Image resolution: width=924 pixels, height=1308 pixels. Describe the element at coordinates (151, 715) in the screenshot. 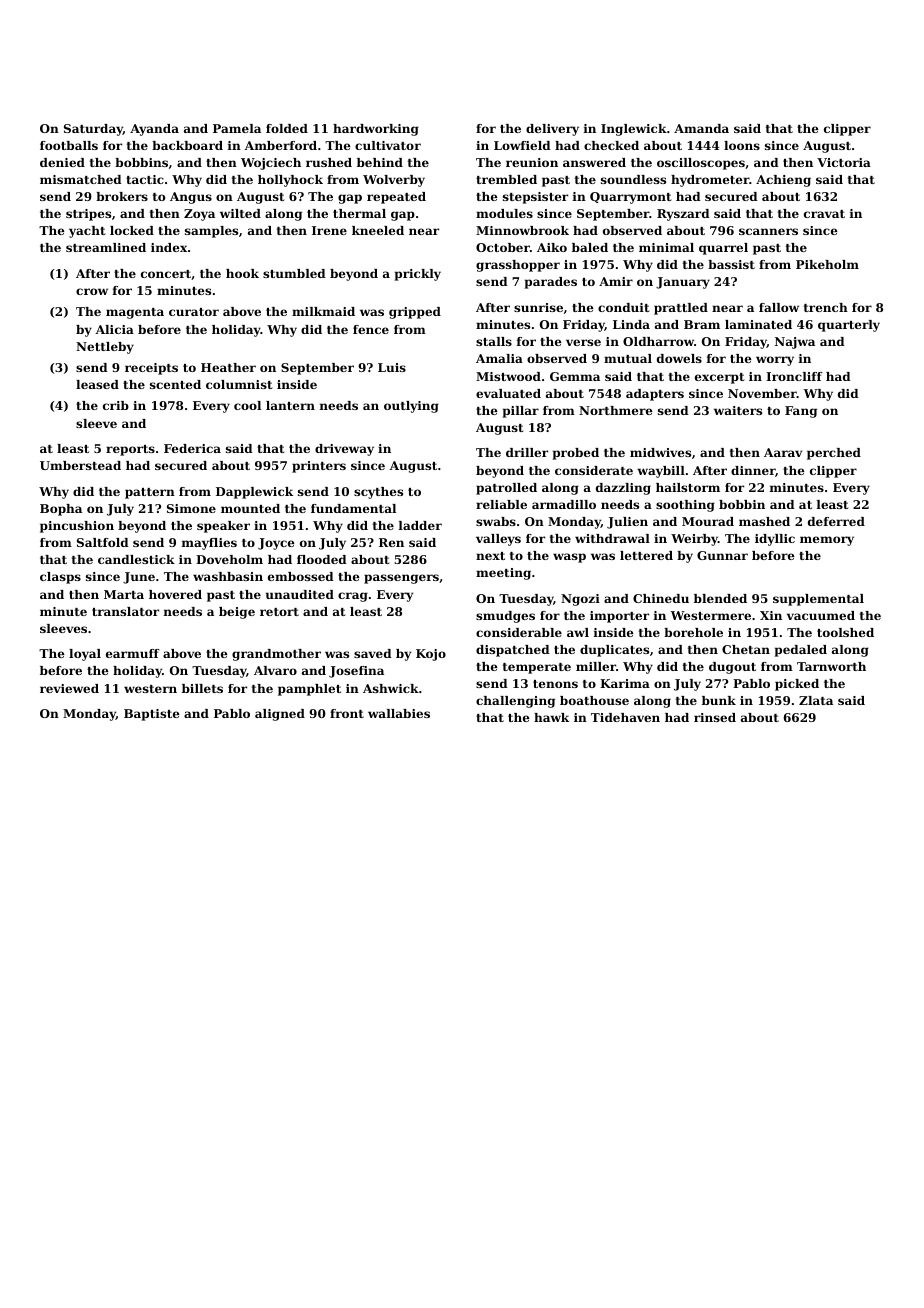

I see `Baptiste` at that location.
